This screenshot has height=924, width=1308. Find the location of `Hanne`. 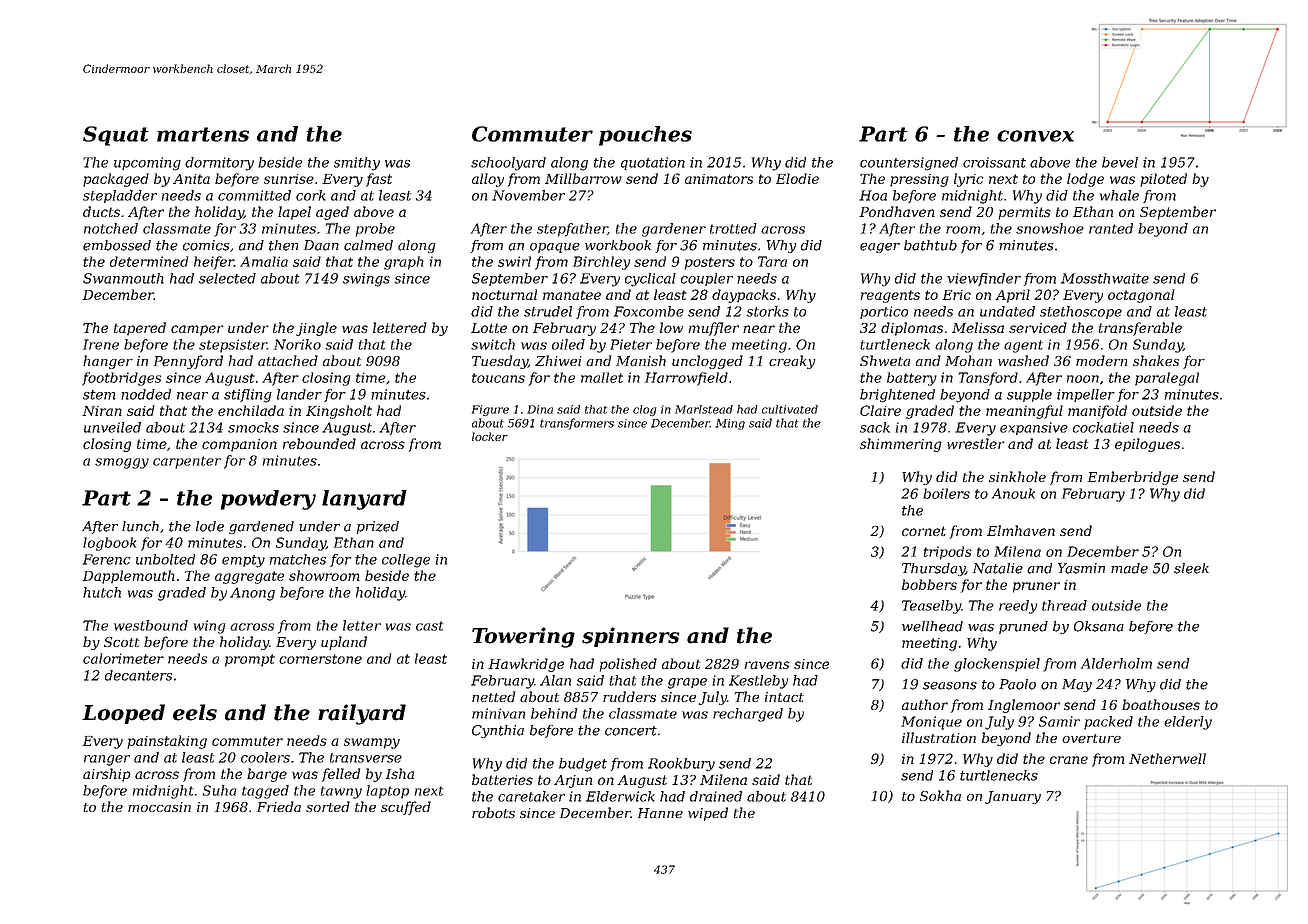

Hanne is located at coordinates (660, 813).
